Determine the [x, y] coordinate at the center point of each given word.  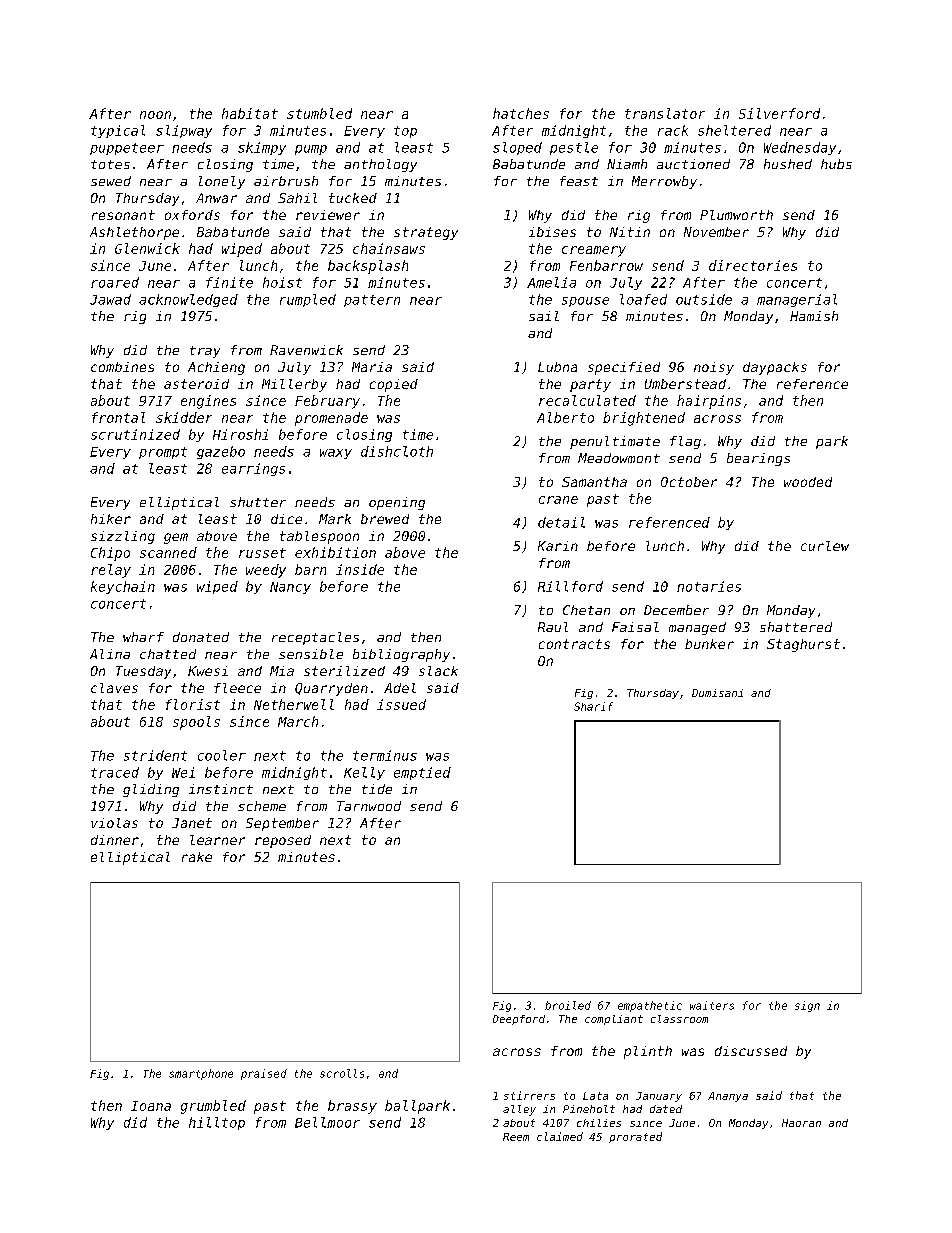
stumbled [319, 113]
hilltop [217, 1123]
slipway [184, 131]
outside [704, 299]
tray [205, 352]
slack [438, 671]
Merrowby [664, 182]
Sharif [593, 706]
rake [197, 857]
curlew [825, 546]
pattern [372, 301]
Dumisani [717, 693]
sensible [311, 654]
